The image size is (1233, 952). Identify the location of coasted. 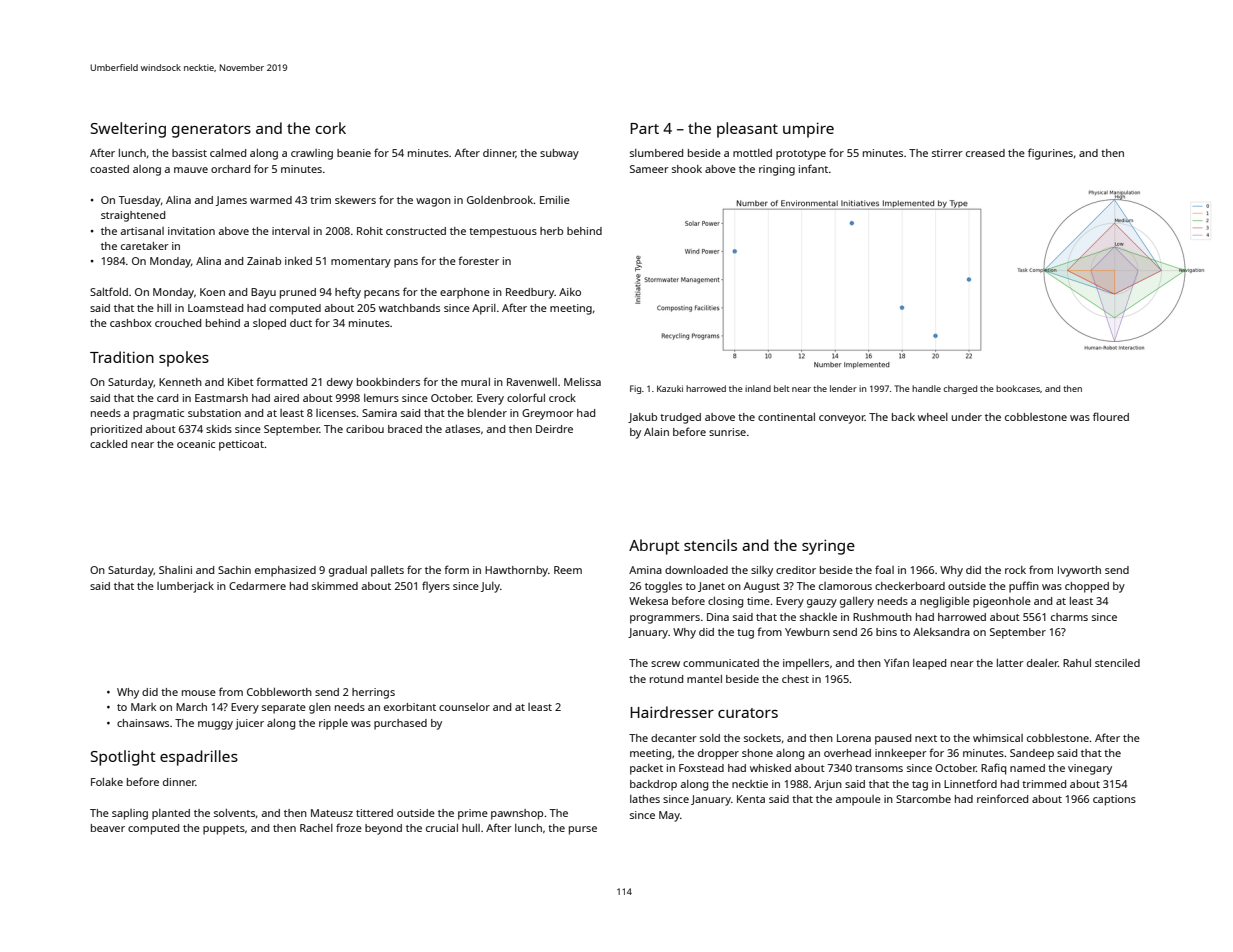
(109, 169).
